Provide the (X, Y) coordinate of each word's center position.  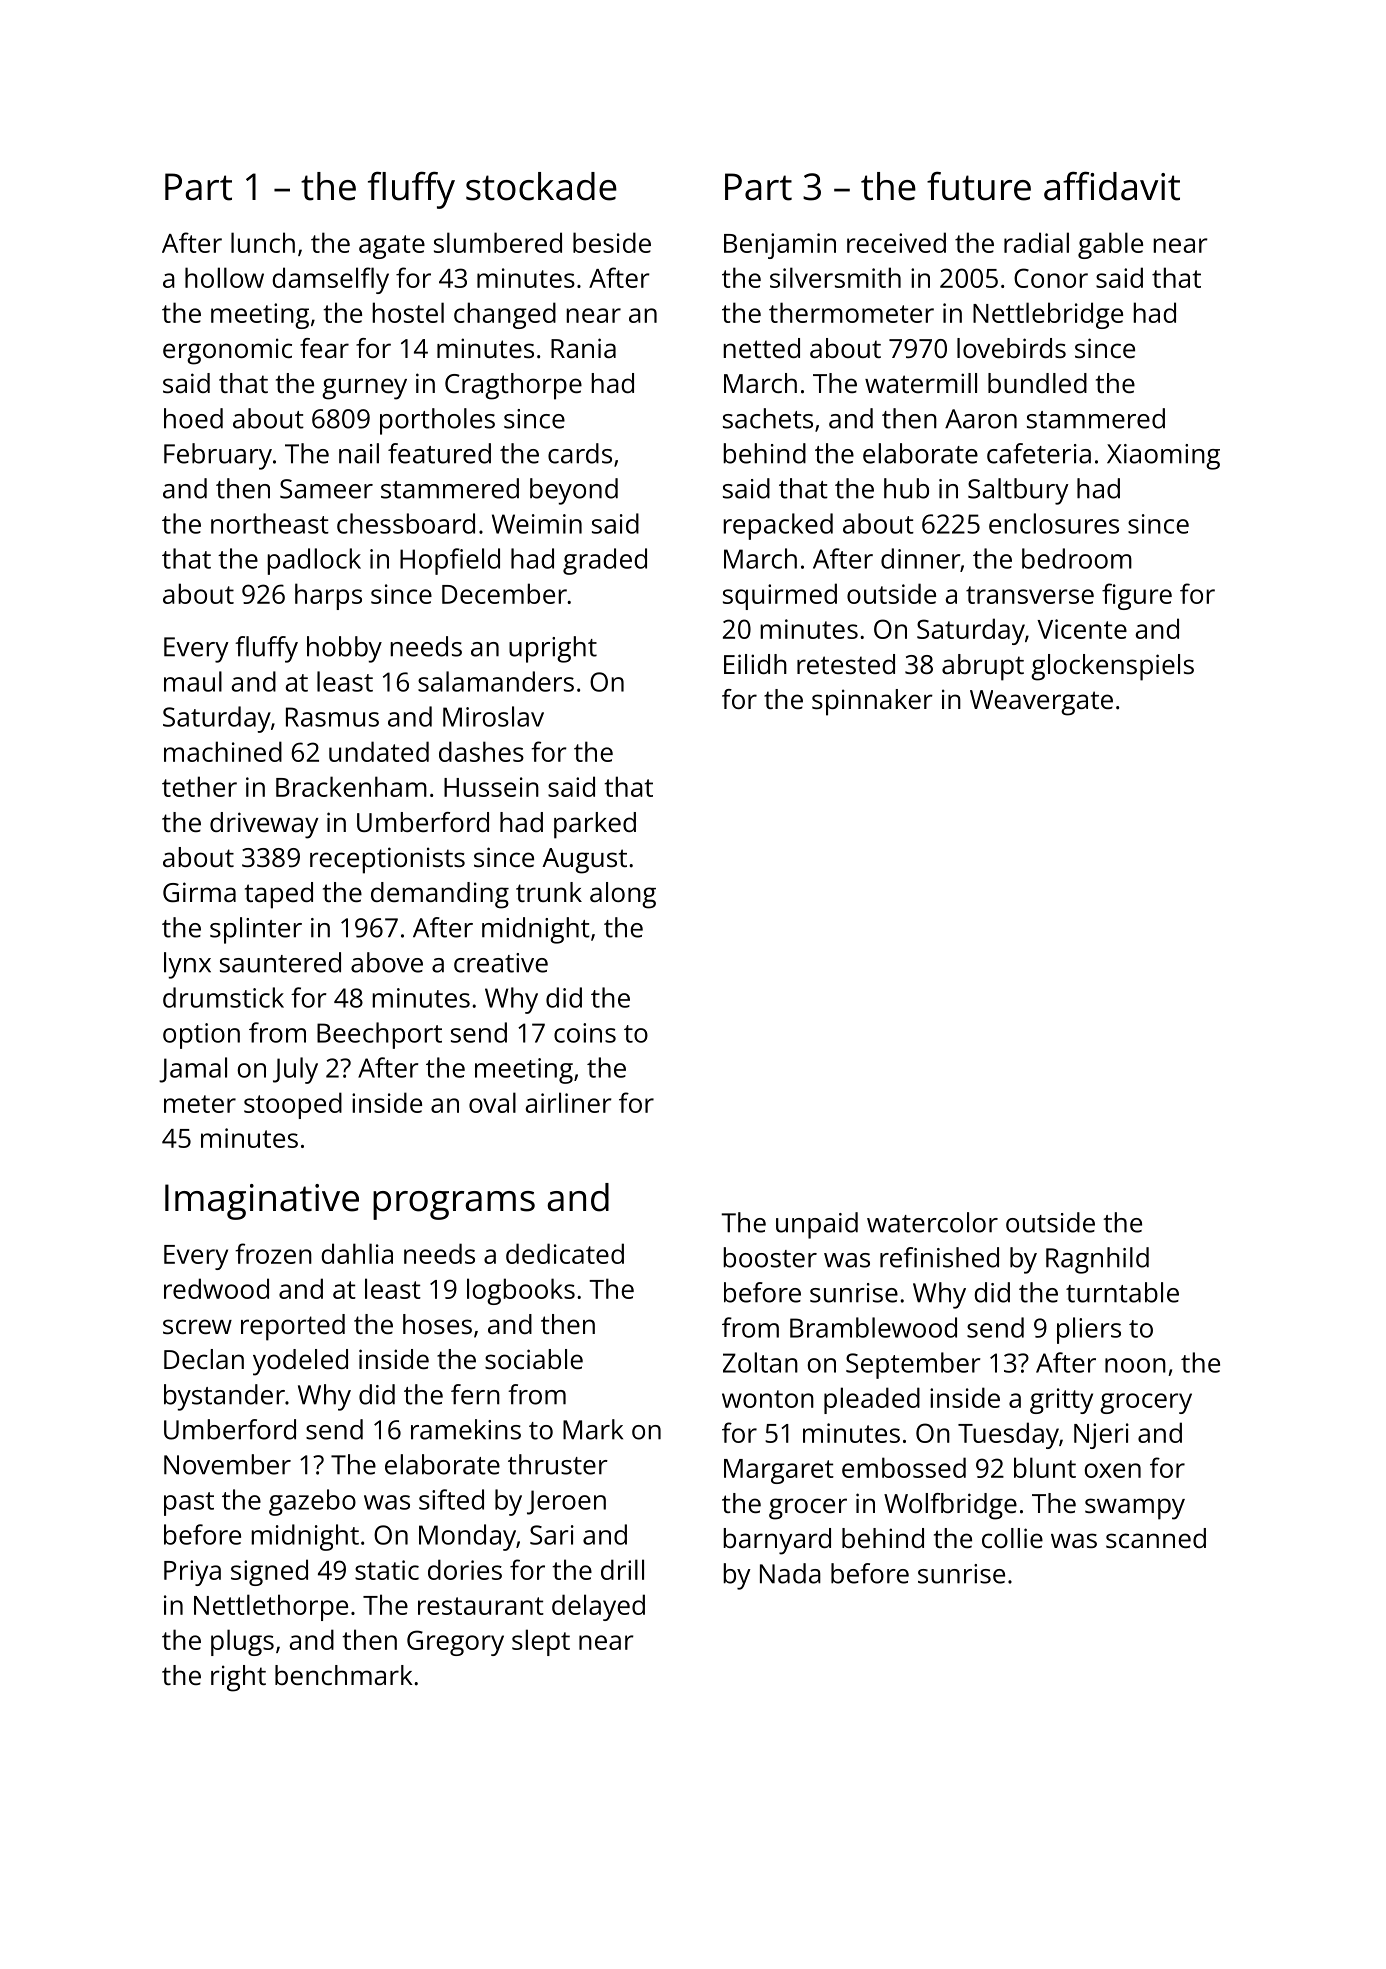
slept (541, 1642)
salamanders (496, 681)
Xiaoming (1163, 457)
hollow (224, 277)
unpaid (817, 1225)
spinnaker (872, 702)
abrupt (983, 667)
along (623, 895)
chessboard (406, 523)
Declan (204, 1359)
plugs (242, 1642)
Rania (583, 348)
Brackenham (351, 786)
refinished (939, 1257)
